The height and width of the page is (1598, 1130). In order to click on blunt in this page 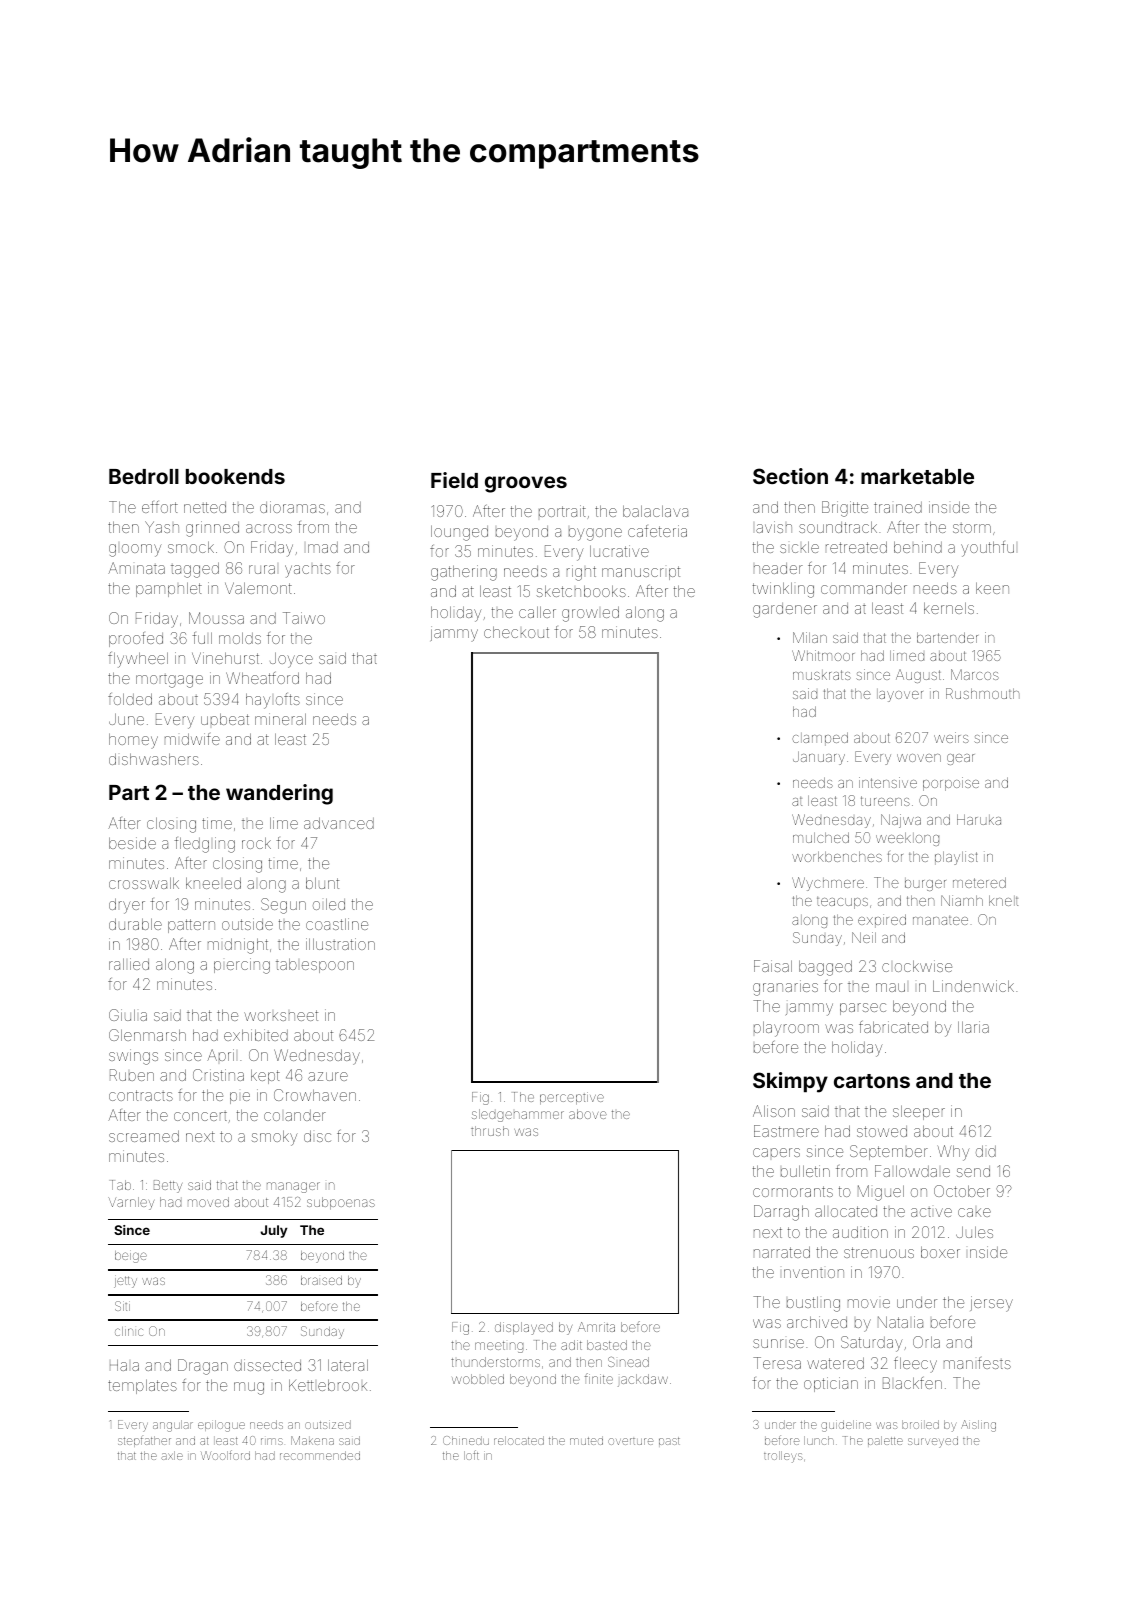, I will do `click(322, 883)`.
